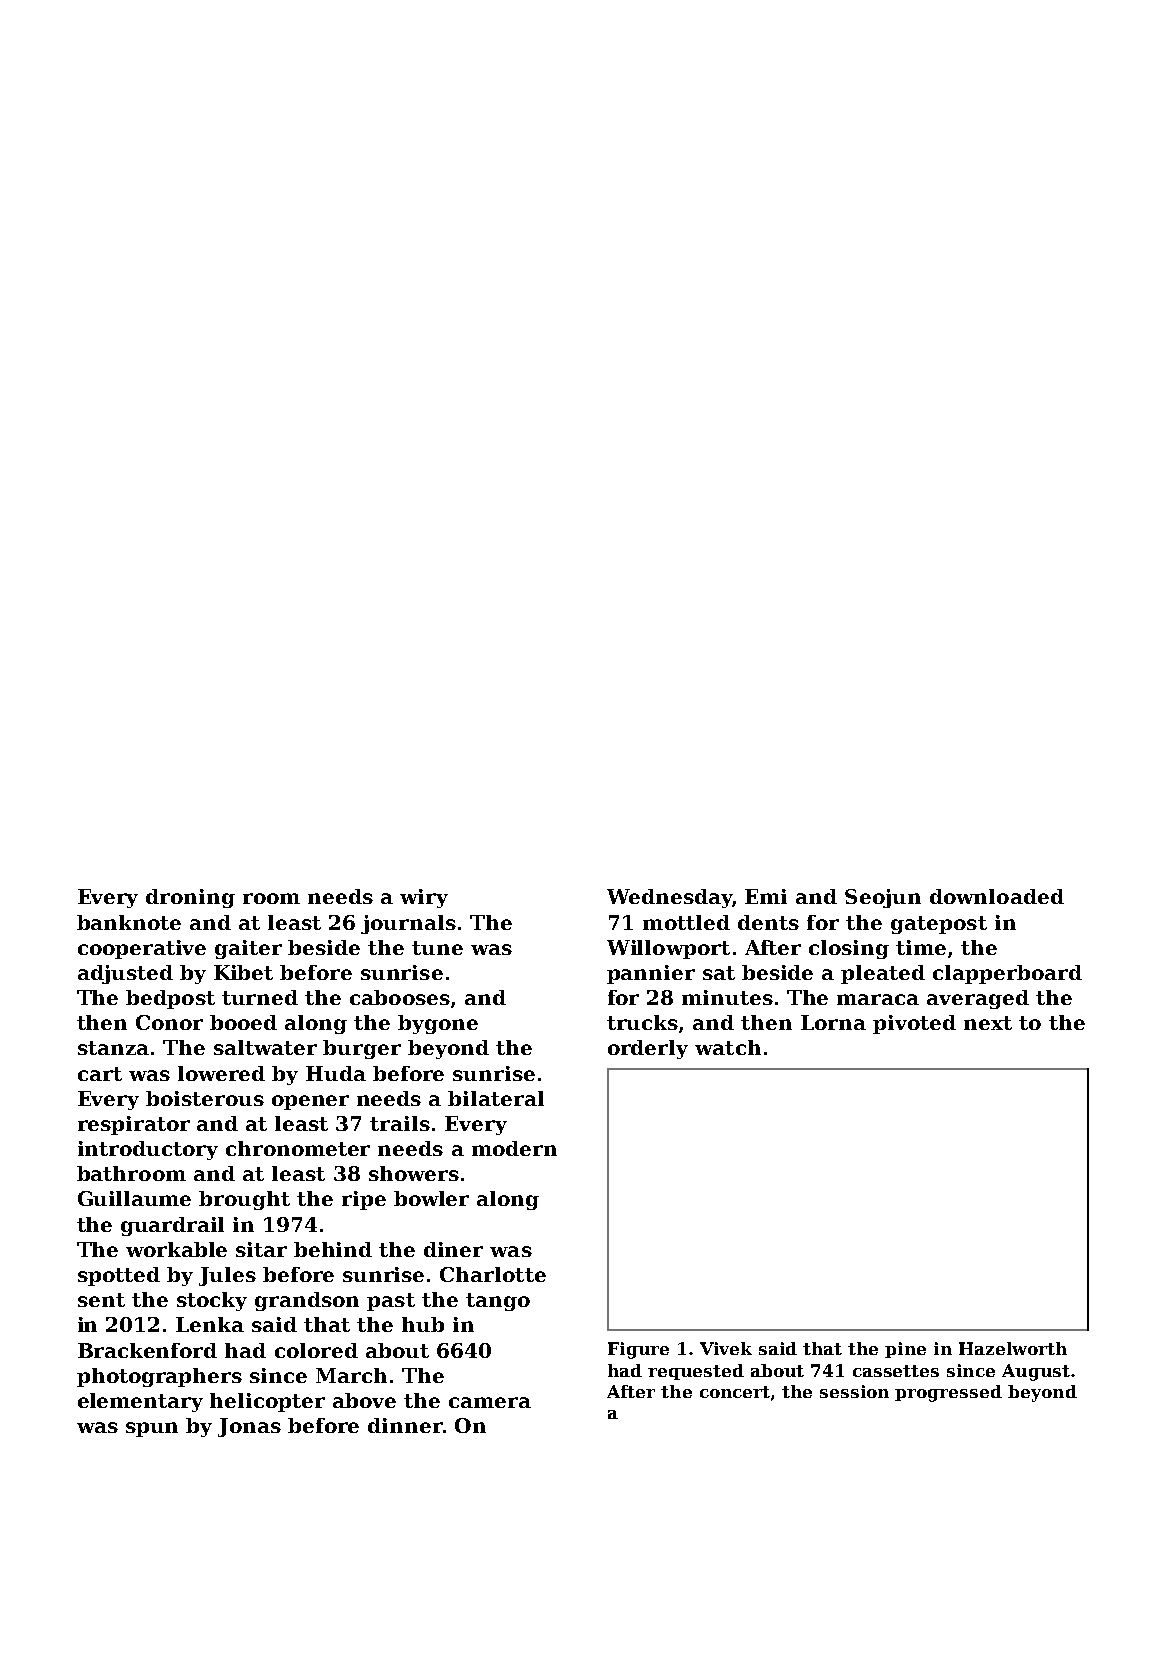 This page has height=1654, width=1165. What do you see at coordinates (190, 898) in the page?
I see `droning` at bounding box center [190, 898].
